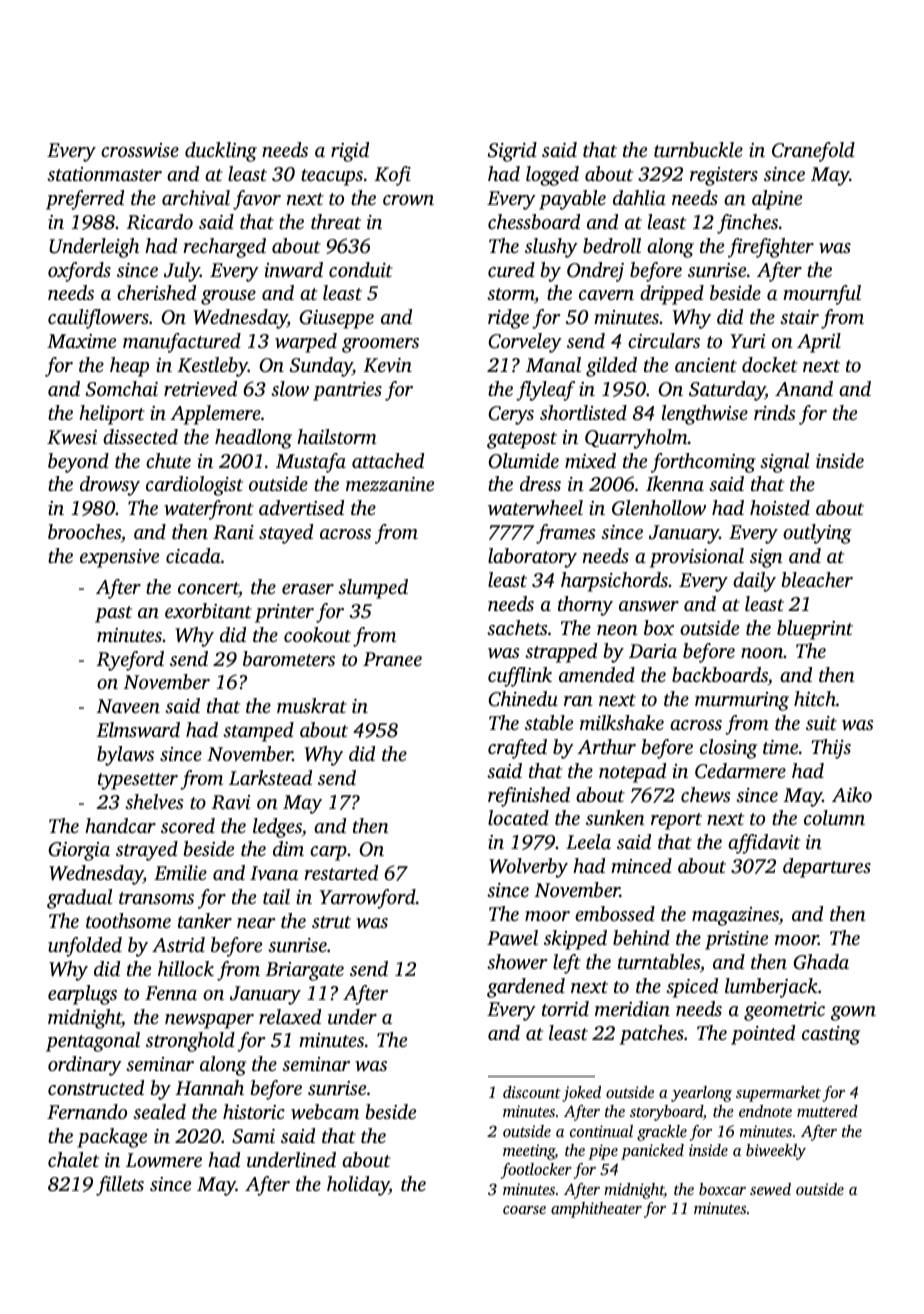 This screenshot has height=1314, width=924. I want to click on panicked, so click(652, 1152).
